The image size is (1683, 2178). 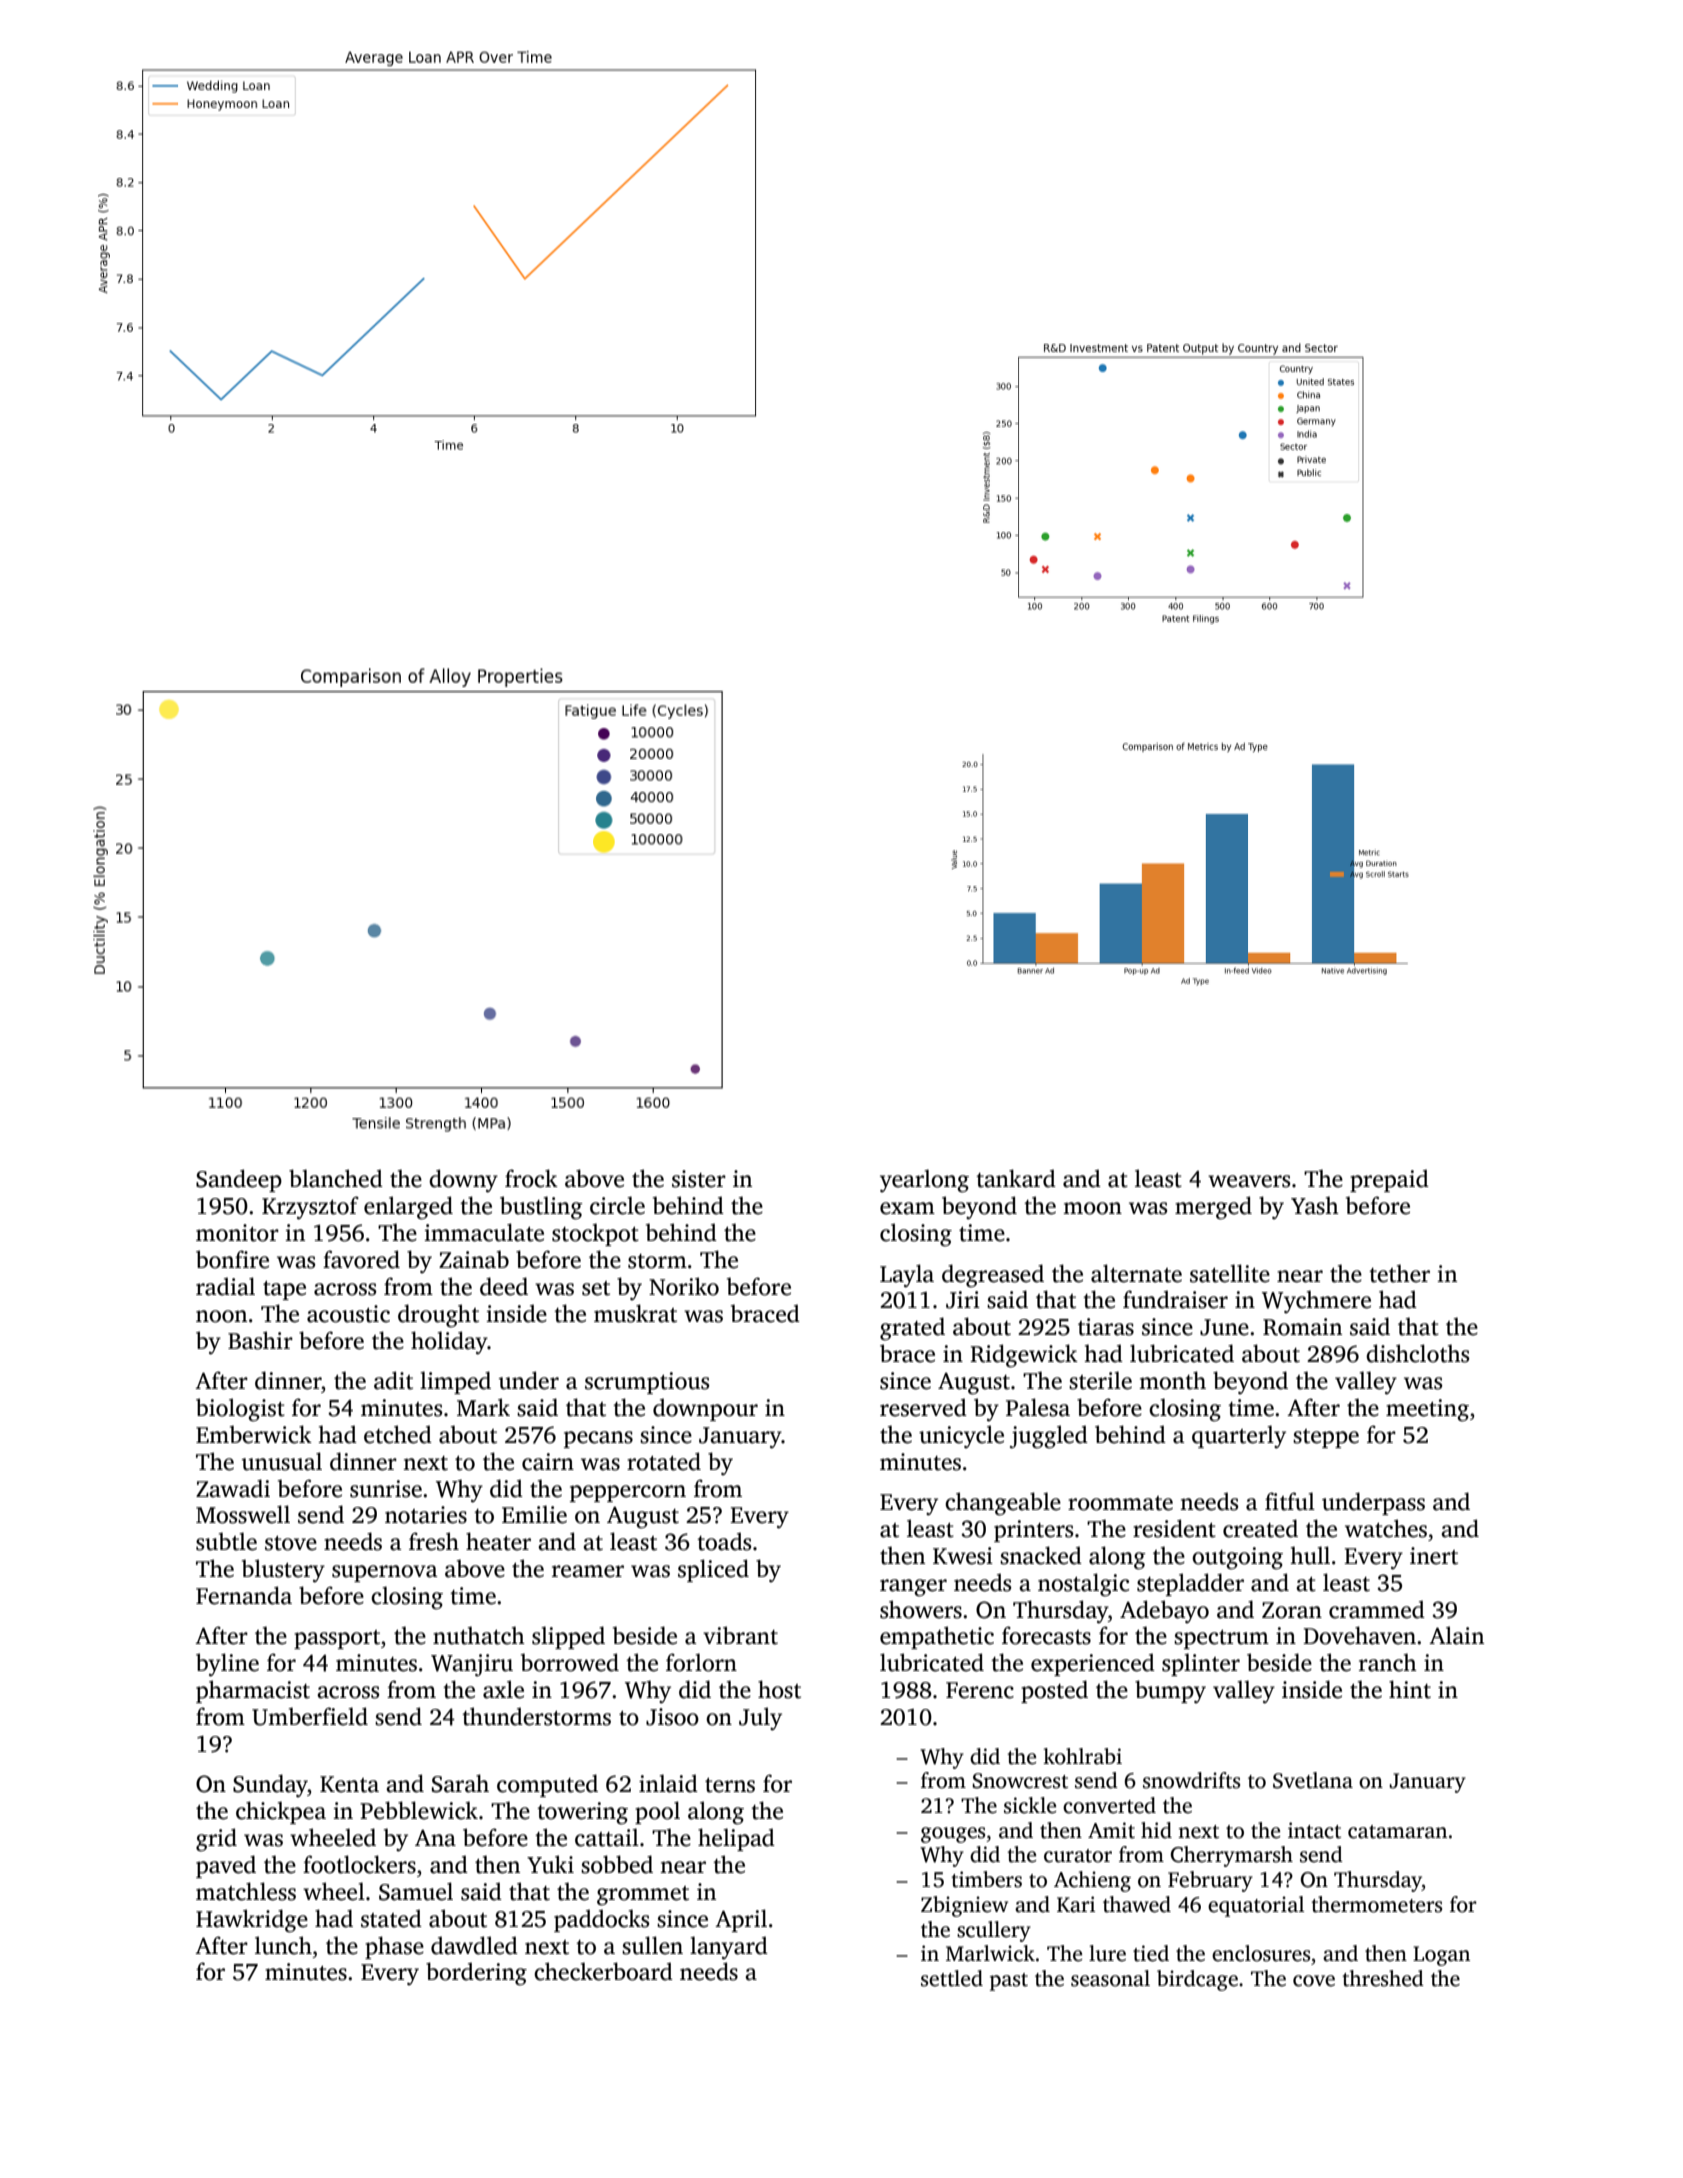 I want to click on lunch, so click(x=283, y=1945).
